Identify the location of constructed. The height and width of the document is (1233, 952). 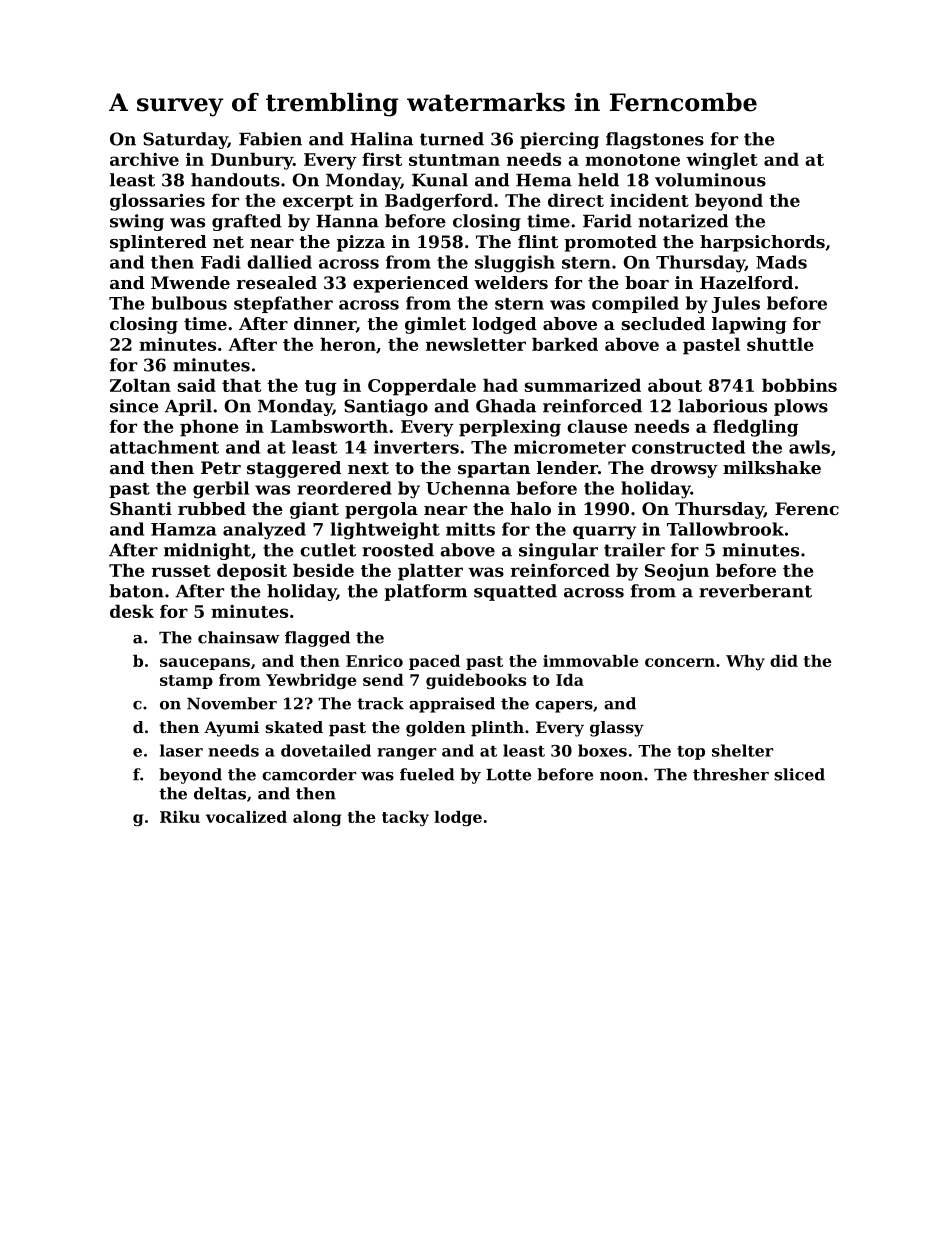
(688, 447).
